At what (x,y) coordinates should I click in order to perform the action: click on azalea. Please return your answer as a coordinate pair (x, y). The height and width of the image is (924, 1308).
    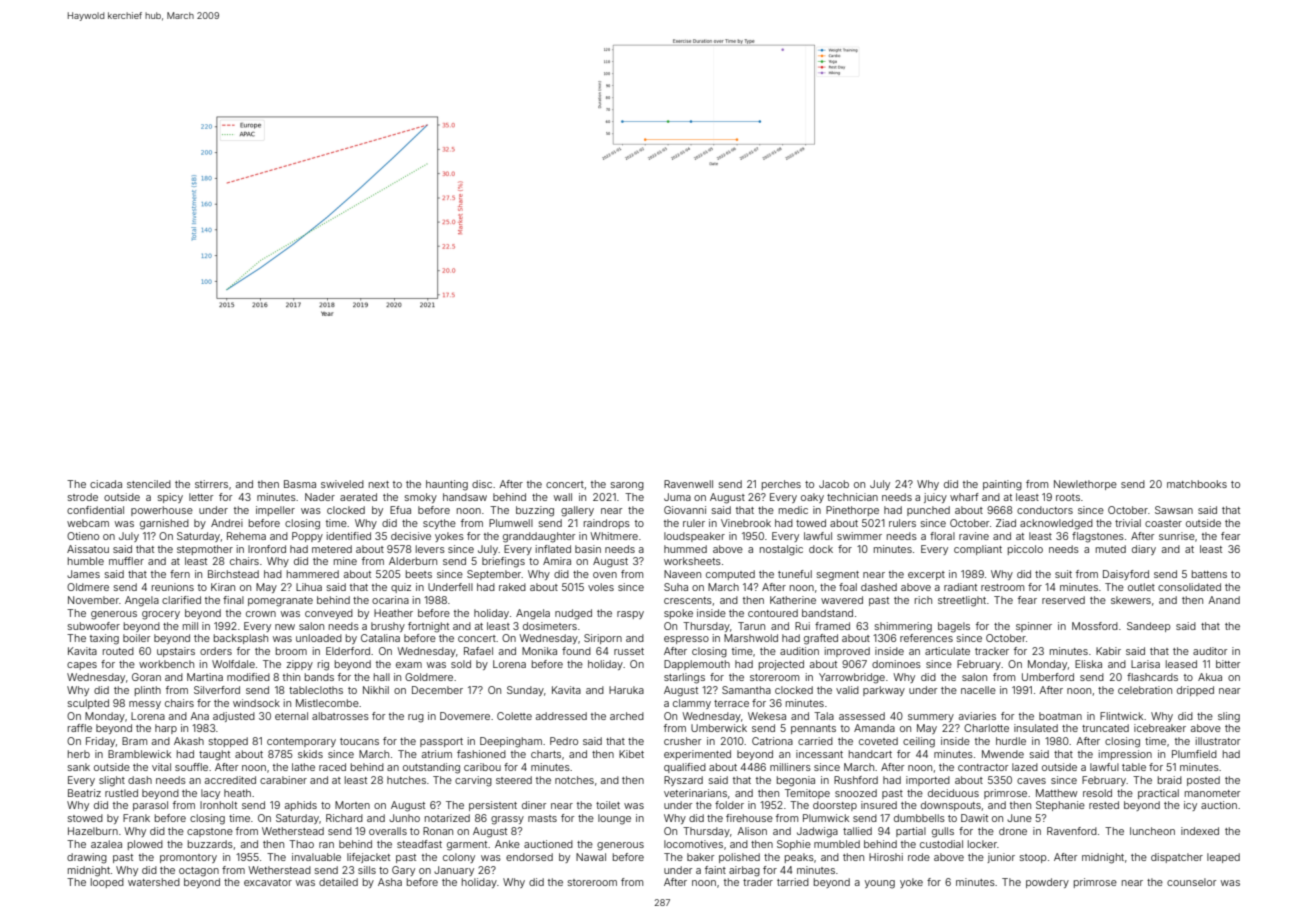
    Looking at the image, I should click on (106, 844).
